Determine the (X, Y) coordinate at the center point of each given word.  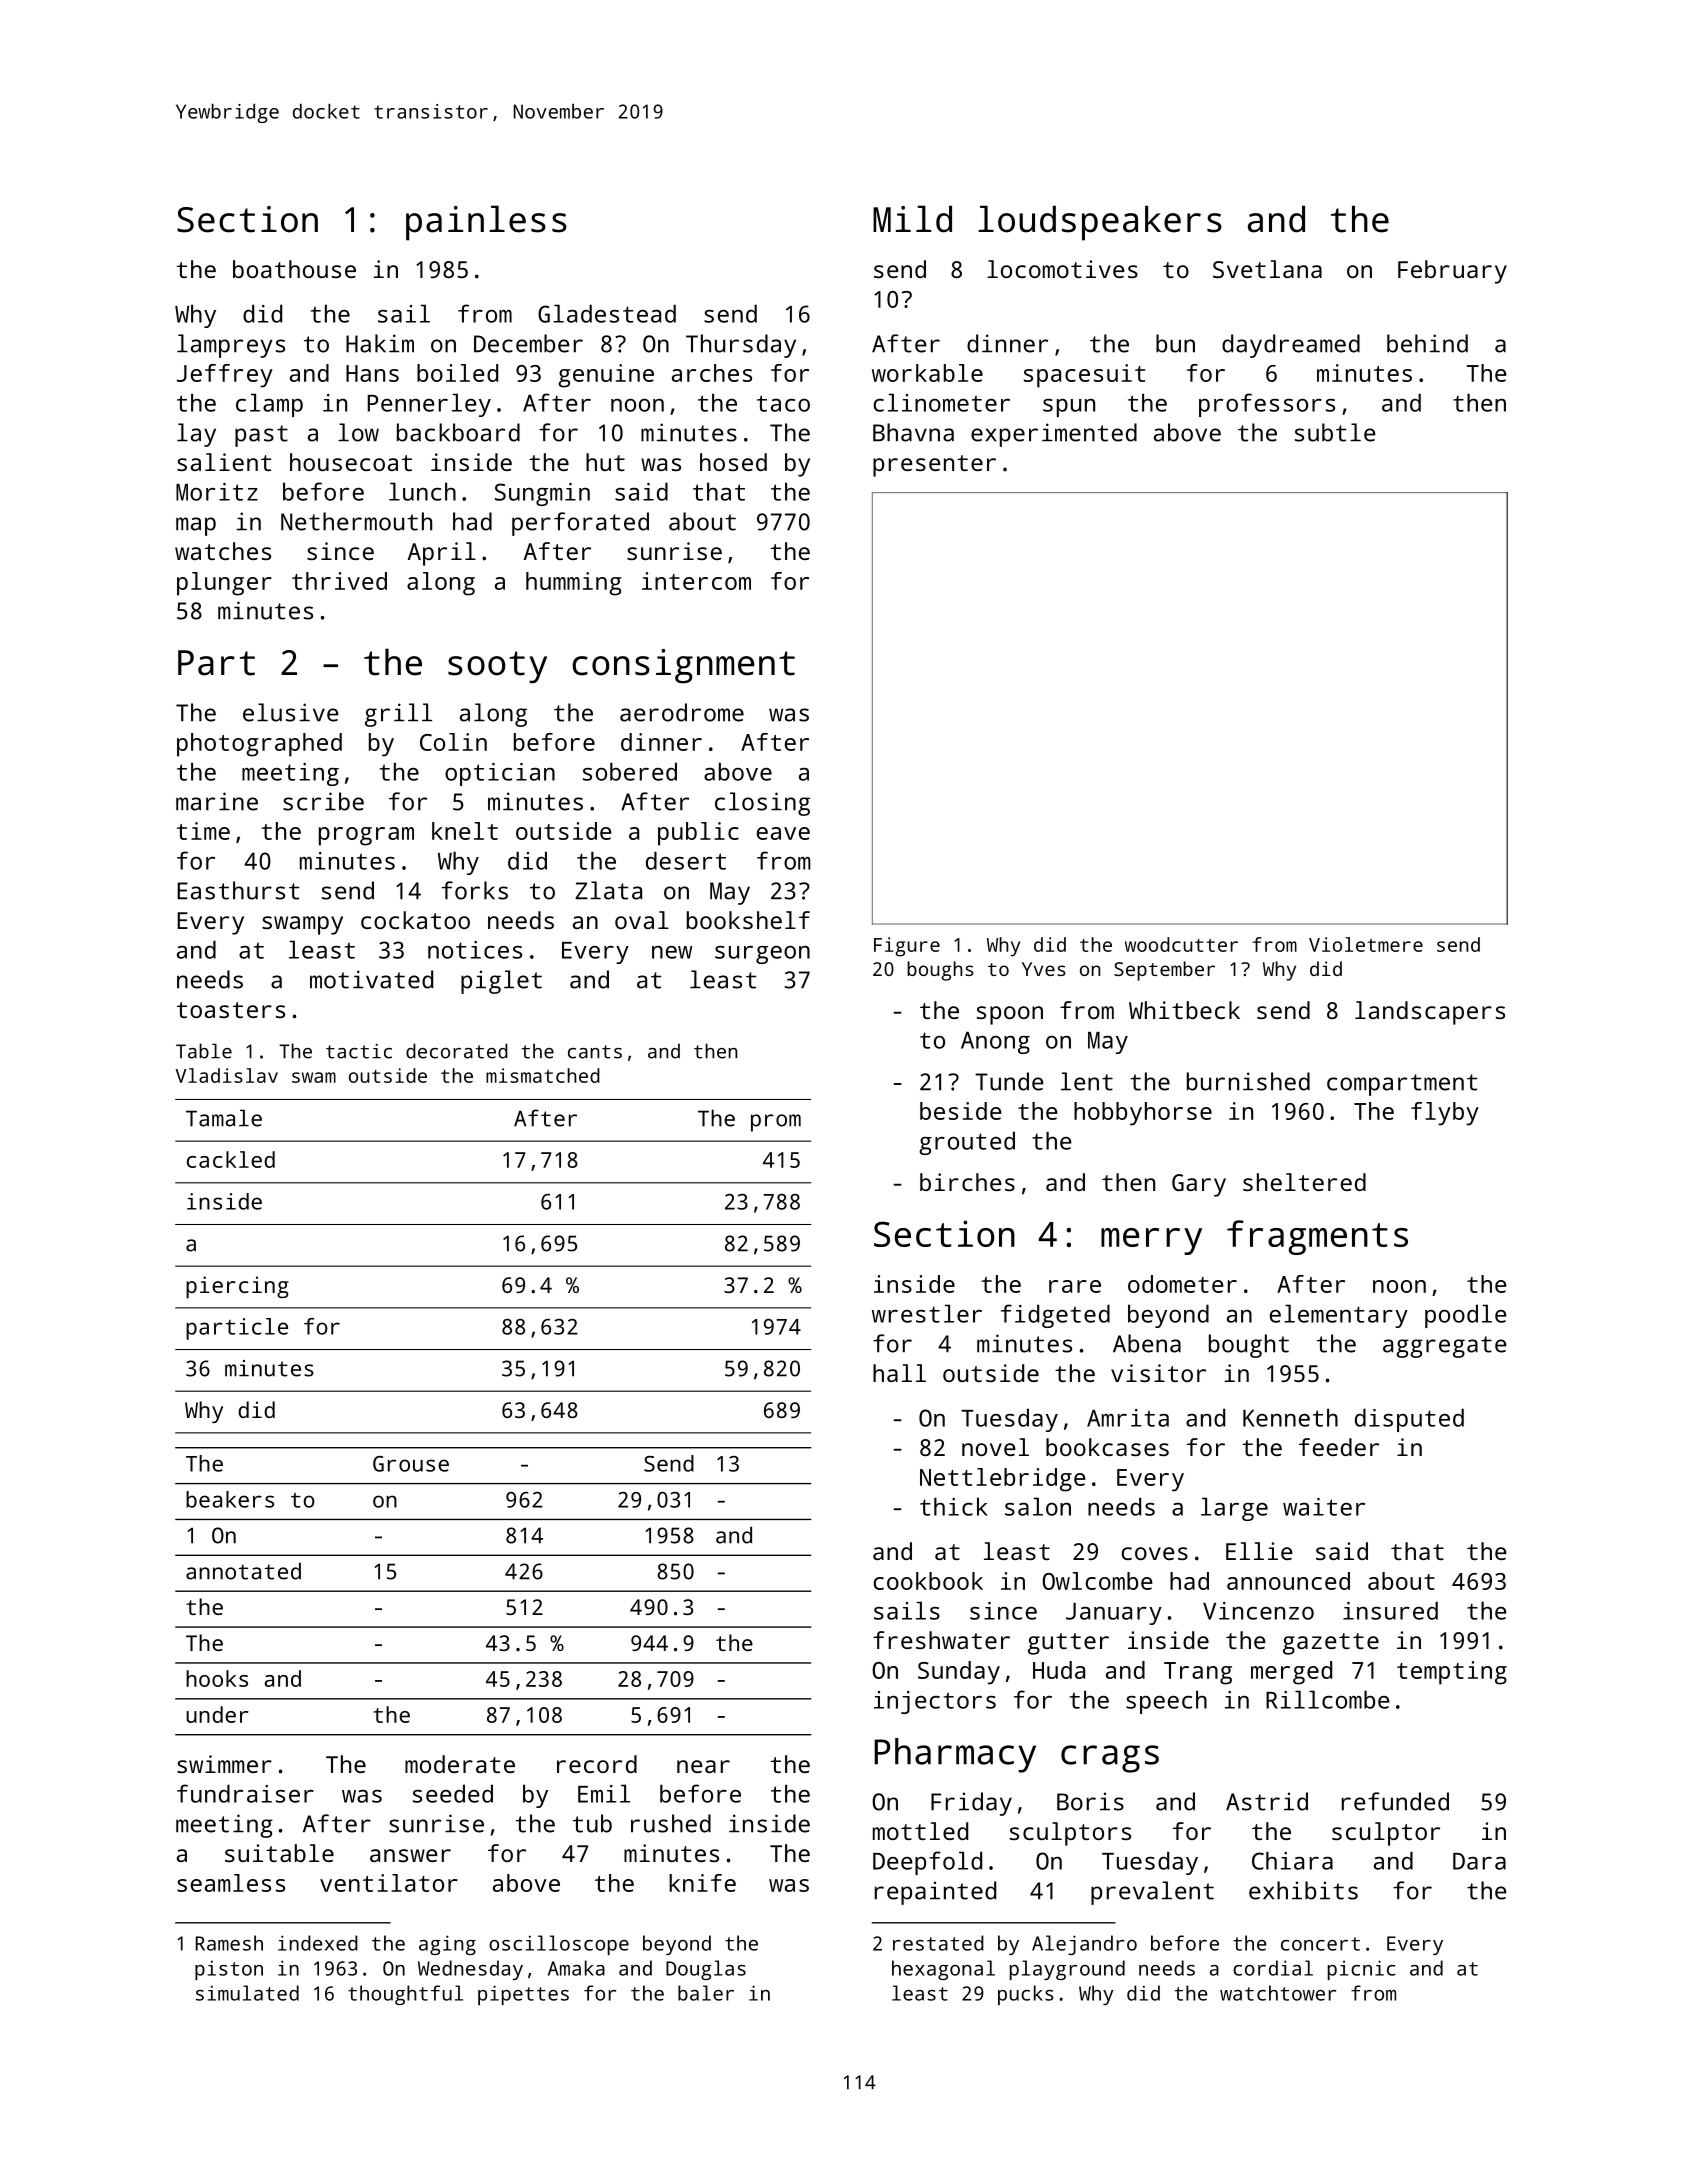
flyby (1445, 1114)
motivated (371, 979)
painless (486, 223)
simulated (247, 1993)
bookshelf (748, 920)
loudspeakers (1100, 223)
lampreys (231, 346)
